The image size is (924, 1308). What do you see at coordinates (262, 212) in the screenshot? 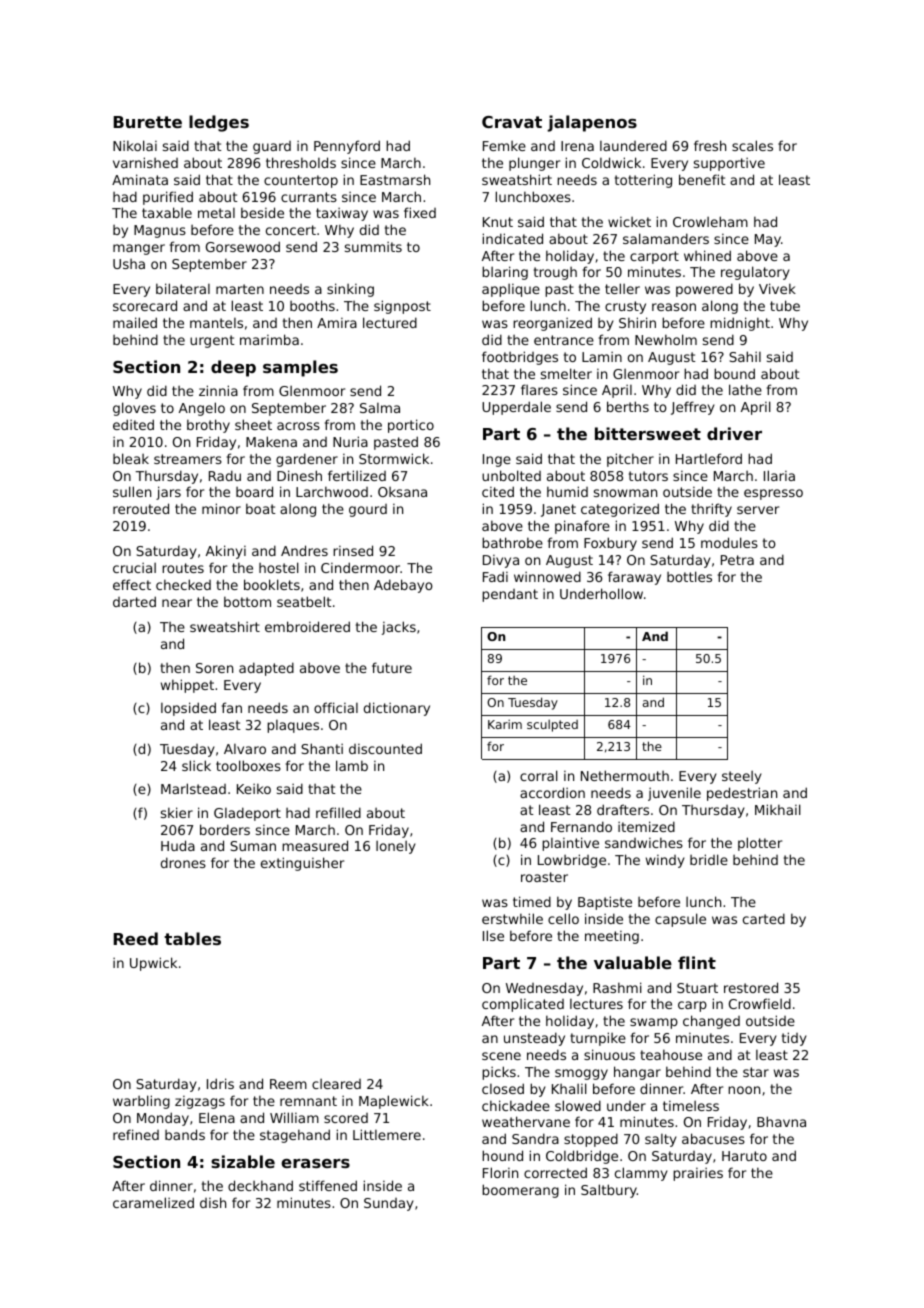
I see `beside` at bounding box center [262, 212].
